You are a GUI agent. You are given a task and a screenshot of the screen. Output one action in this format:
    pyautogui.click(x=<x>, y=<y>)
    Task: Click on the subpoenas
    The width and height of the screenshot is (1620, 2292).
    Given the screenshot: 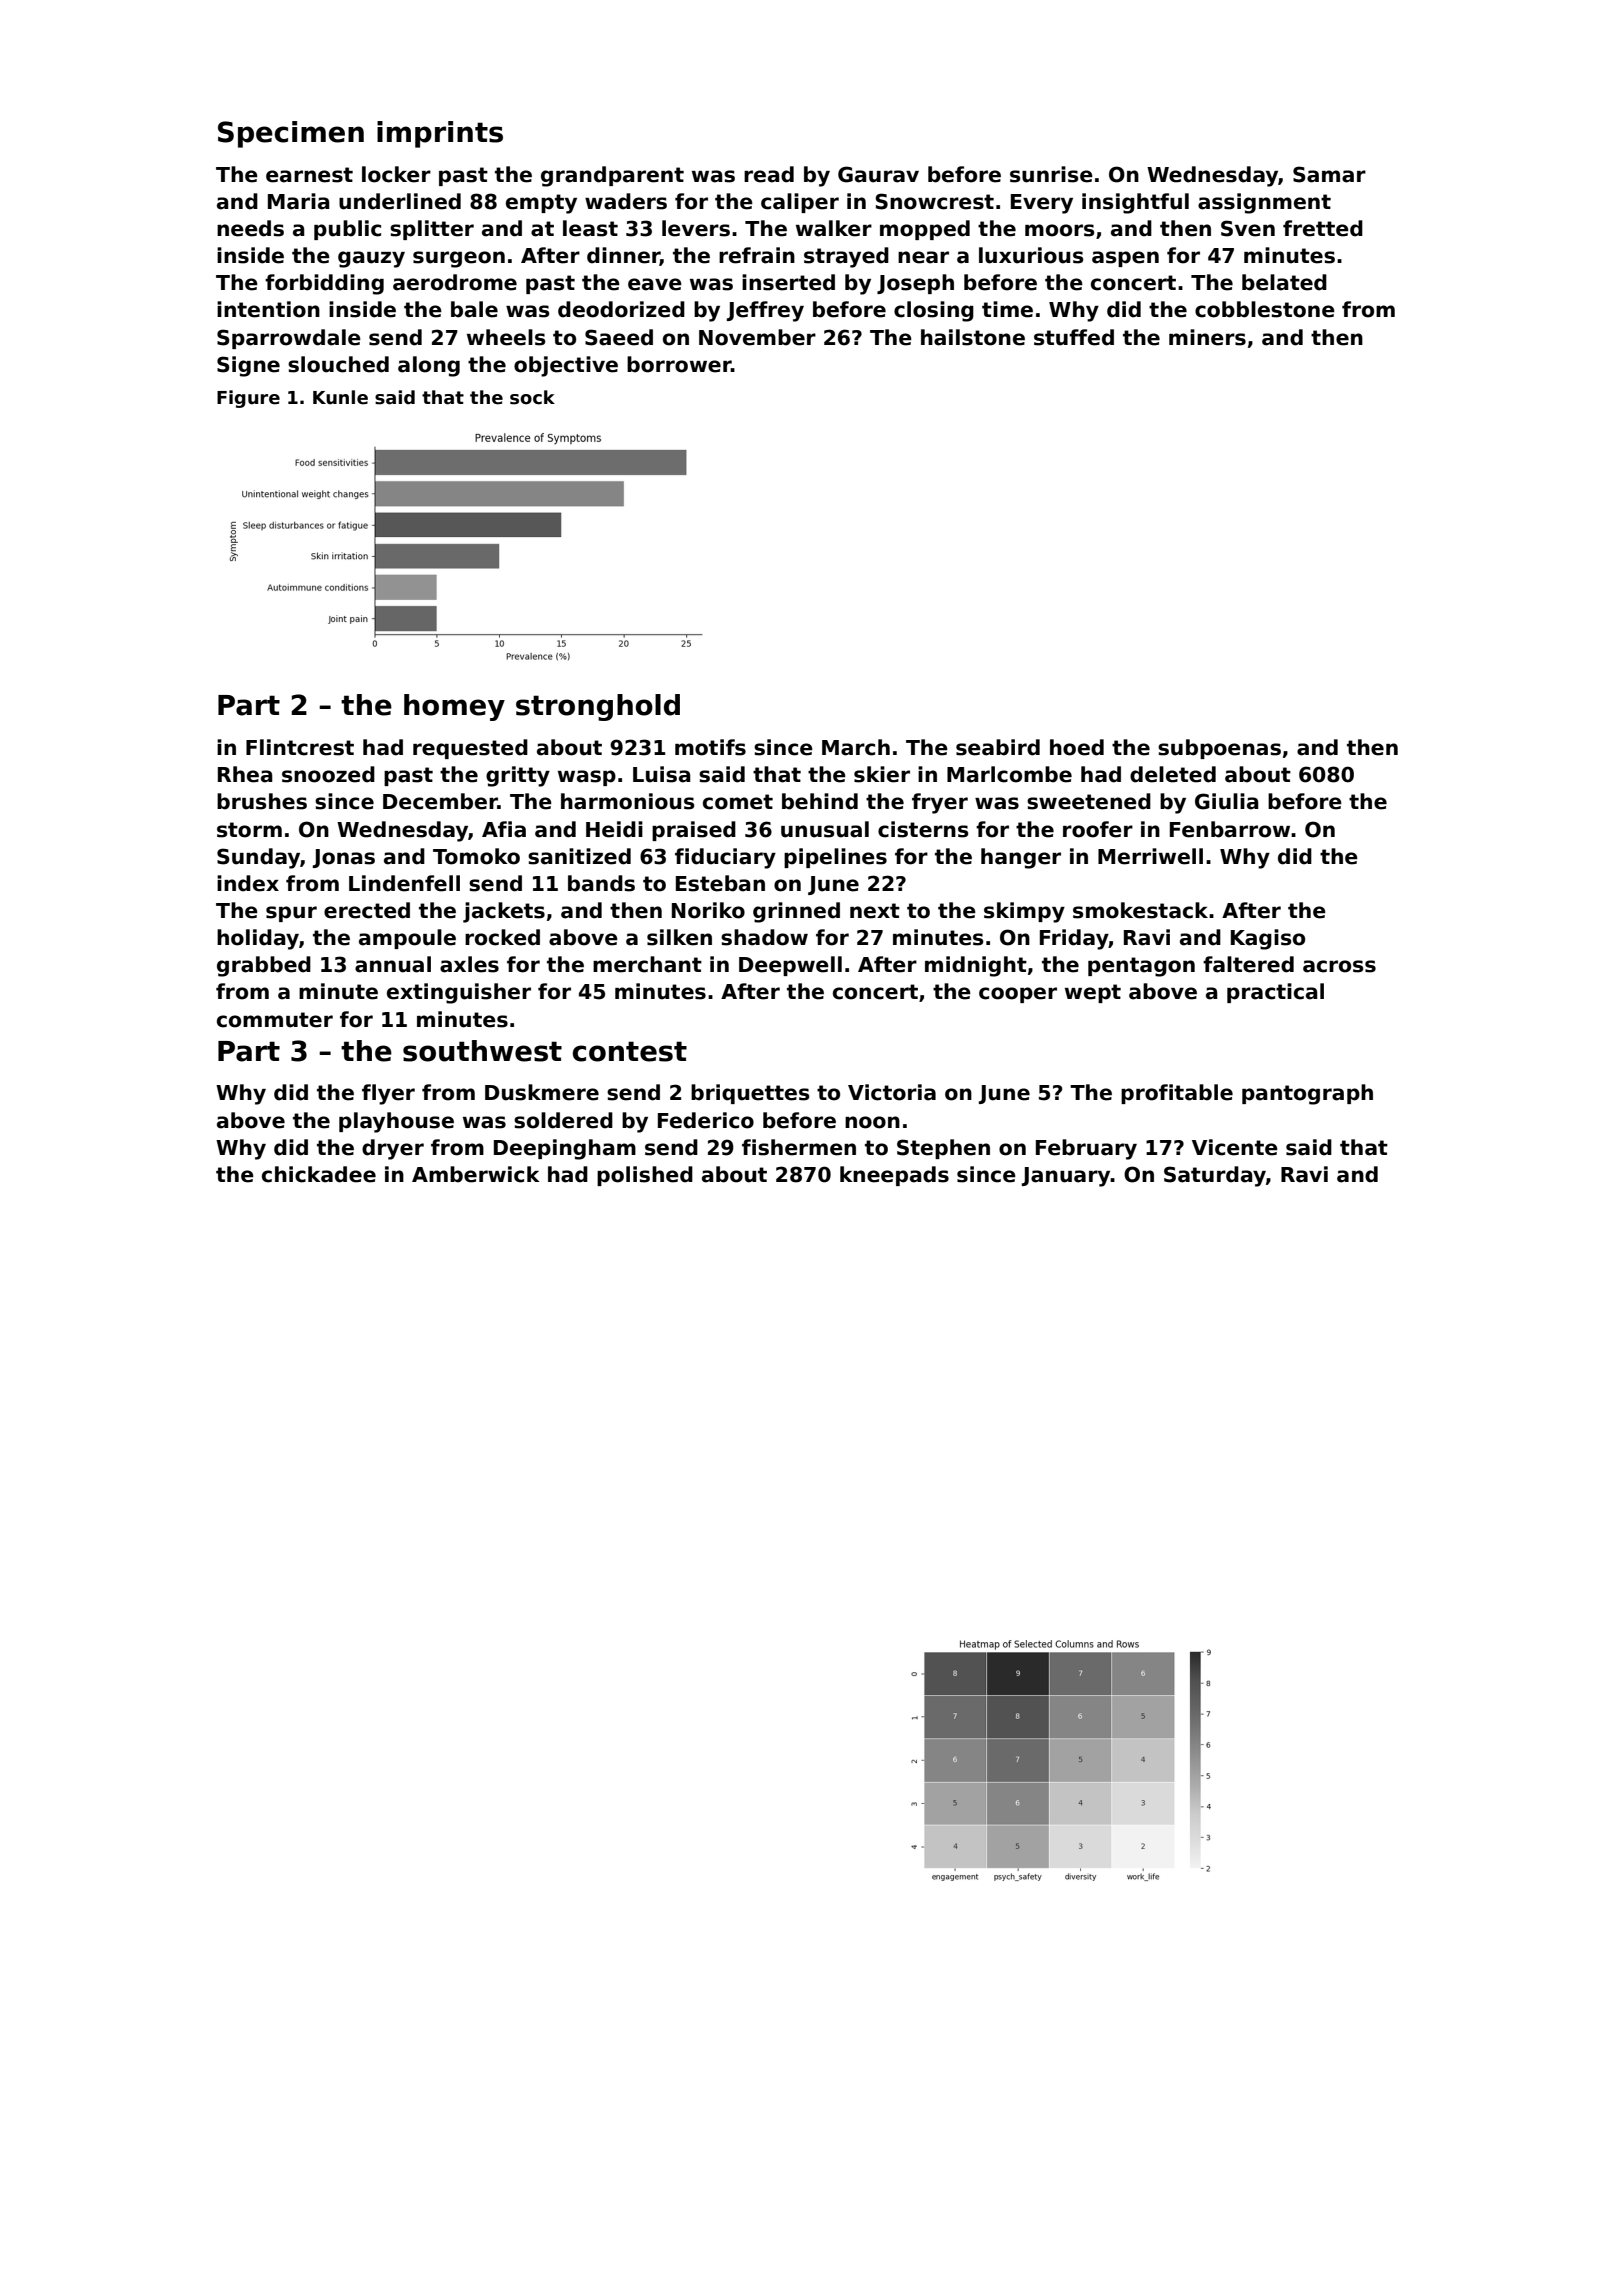 What is the action you would take?
    pyautogui.click(x=1219, y=749)
